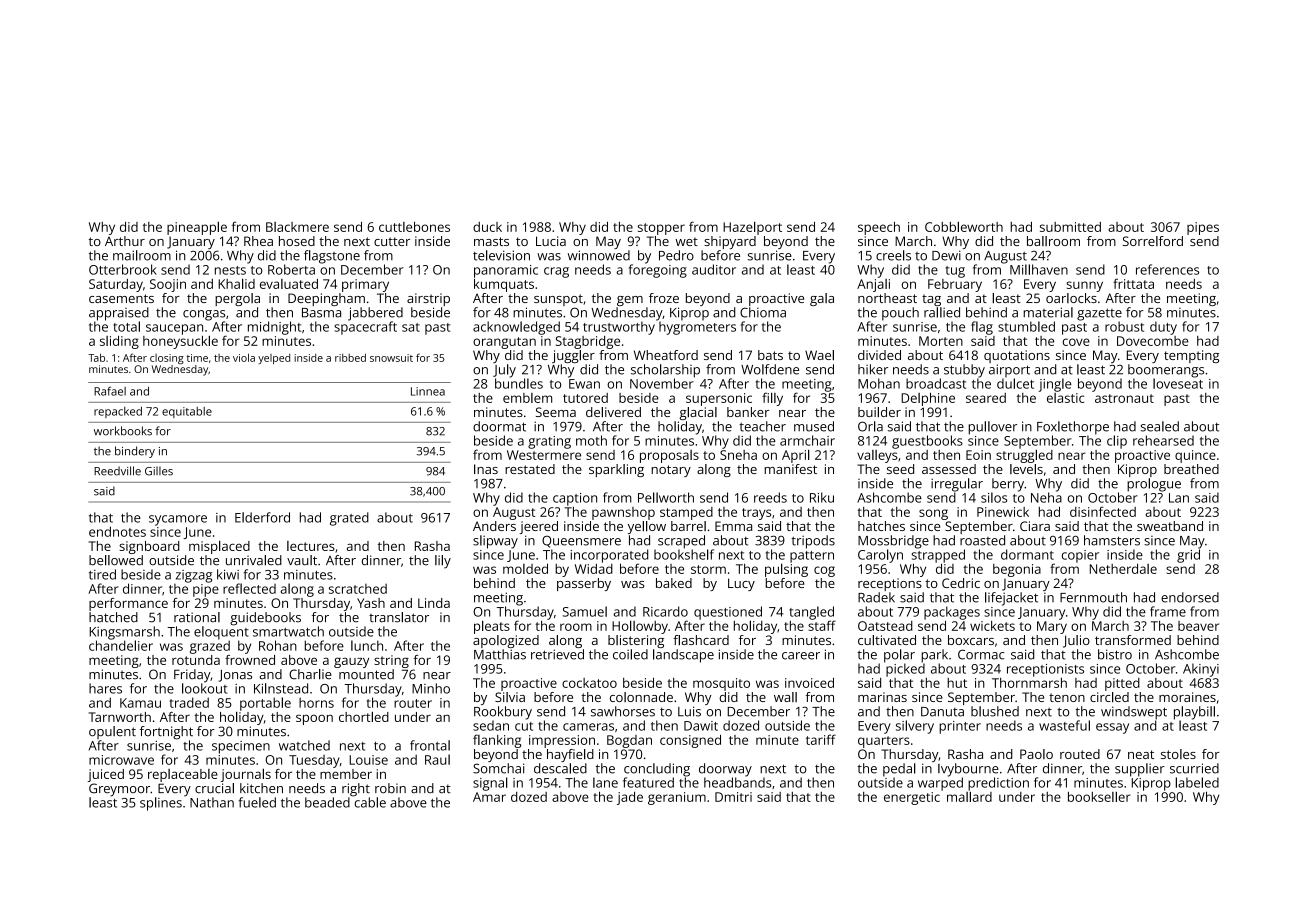  Describe the element at coordinates (1099, 796) in the page. I see `bookseller` at that location.
